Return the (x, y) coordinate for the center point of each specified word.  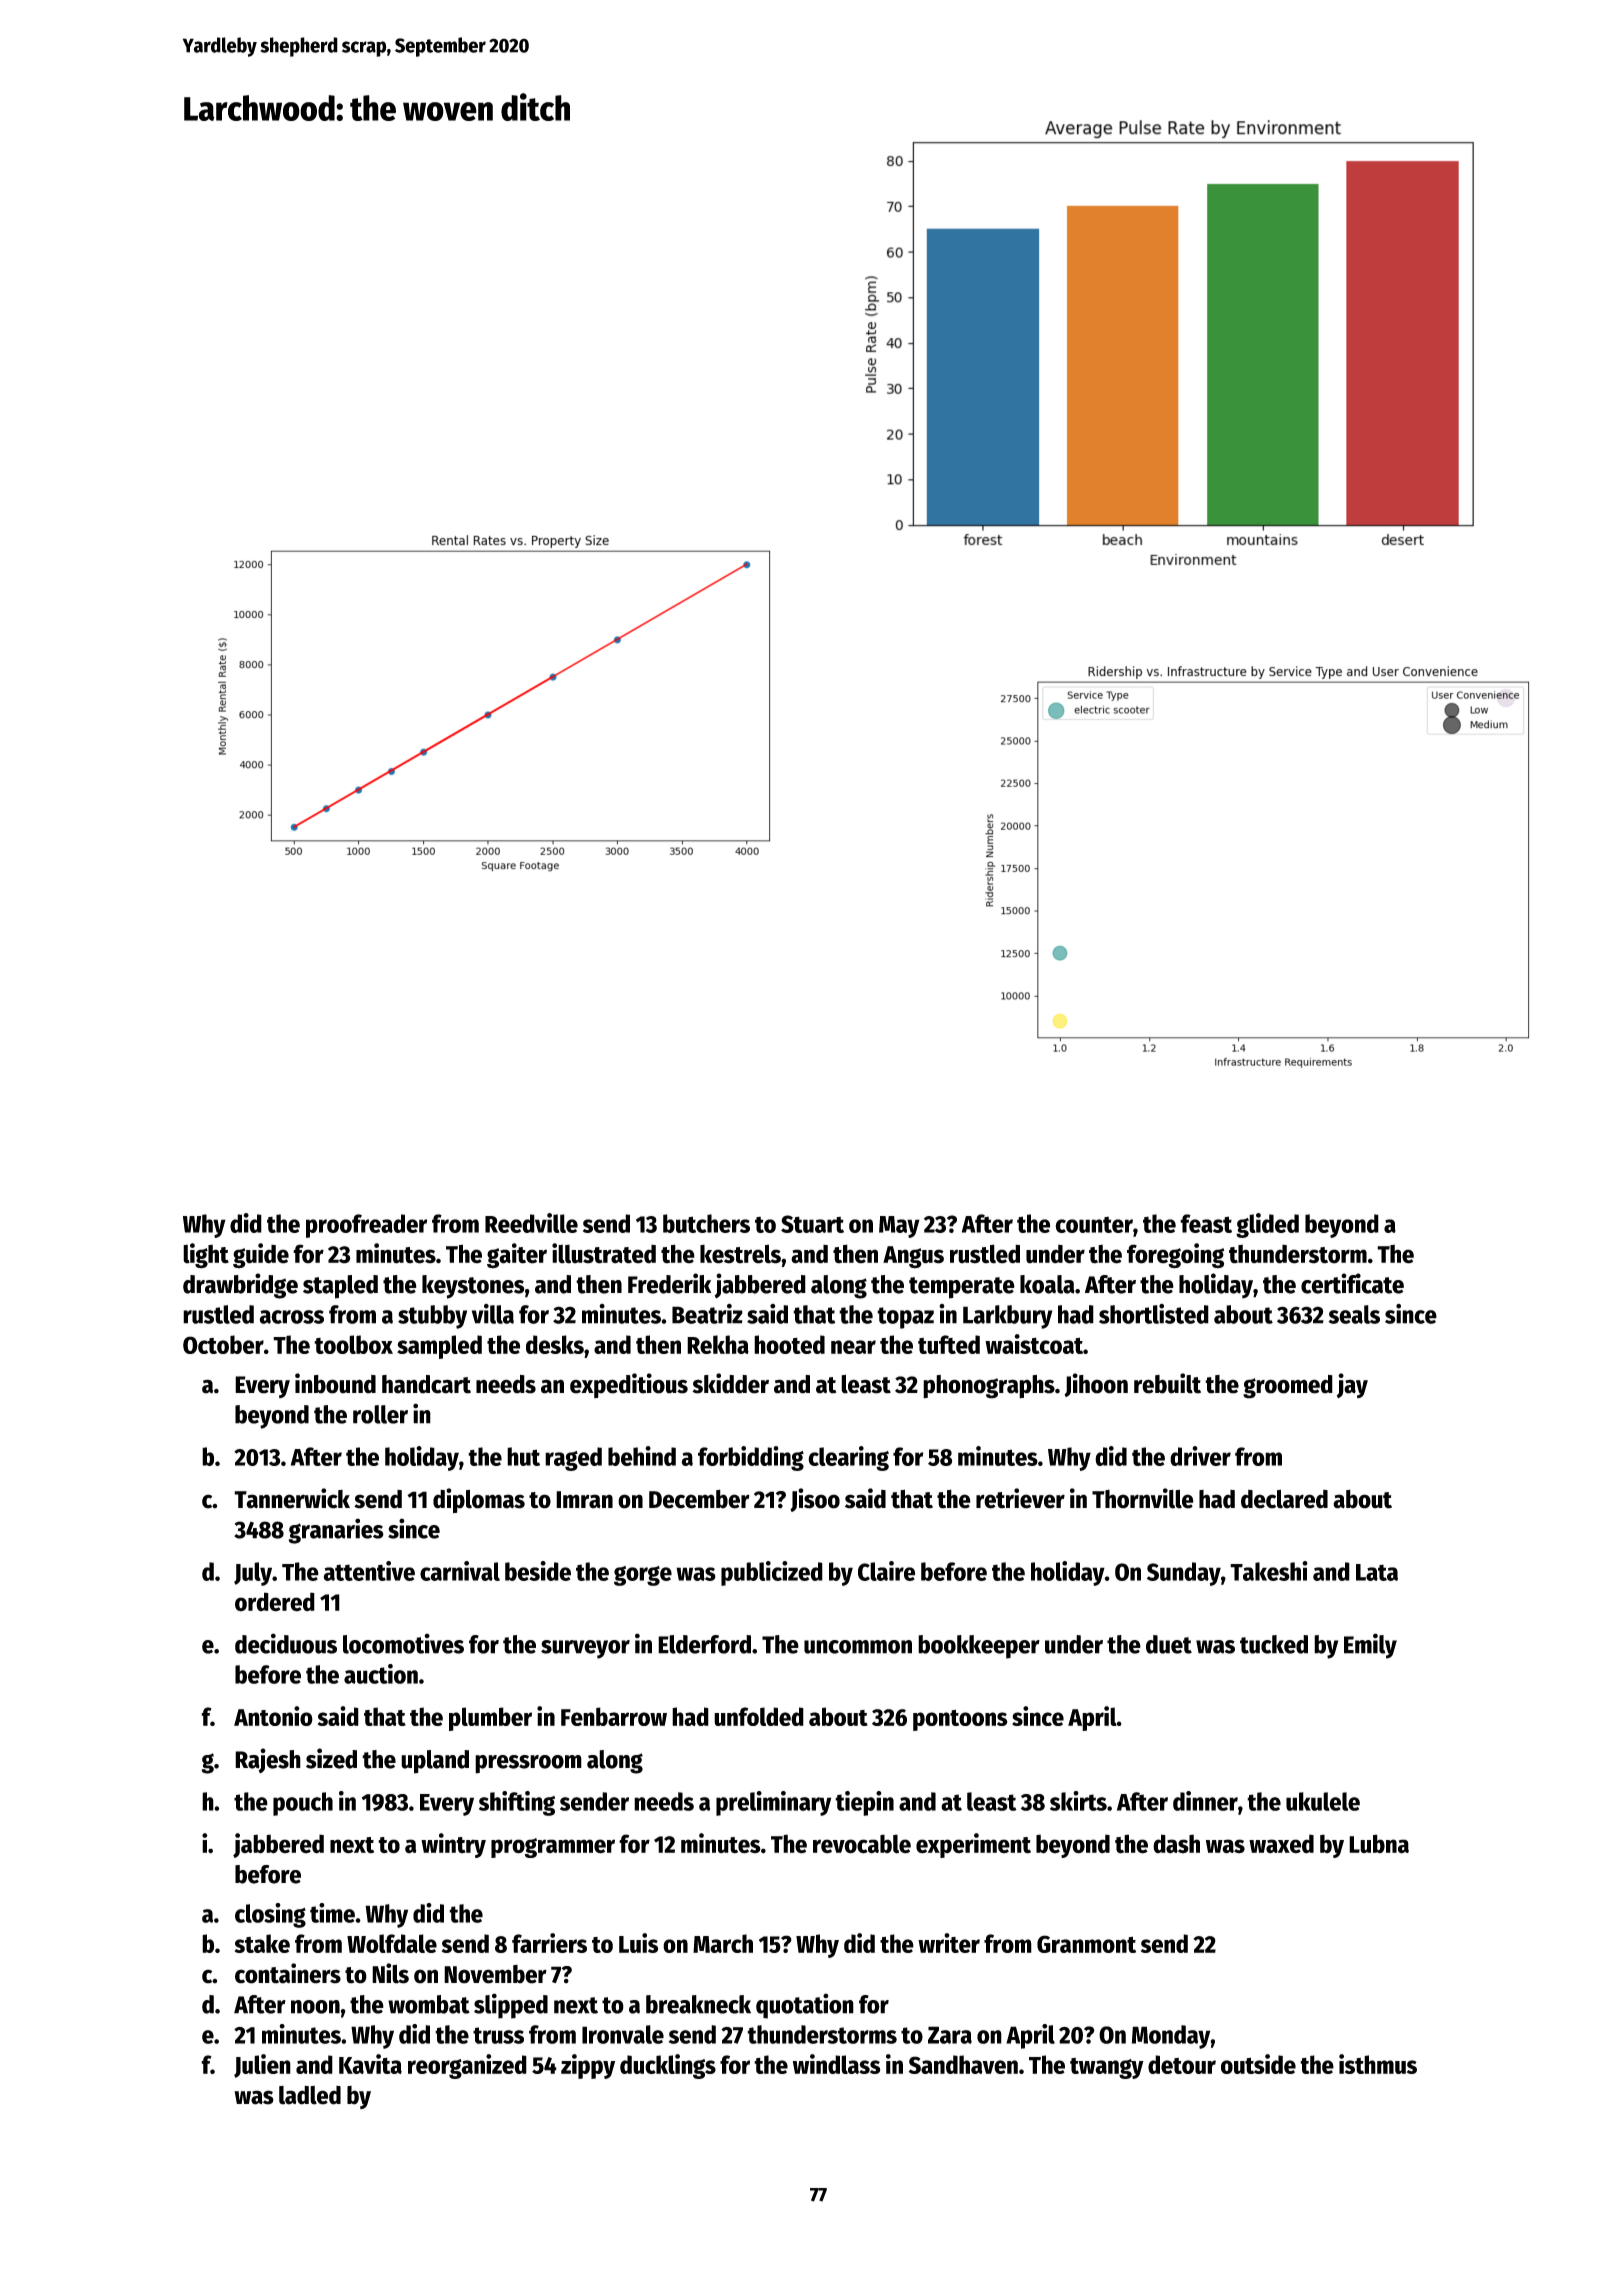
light (206, 1256)
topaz (905, 1318)
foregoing (1175, 1256)
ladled (310, 2095)
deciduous (286, 1643)
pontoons (960, 1720)
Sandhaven (963, 2064)
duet (1169, 1644)
